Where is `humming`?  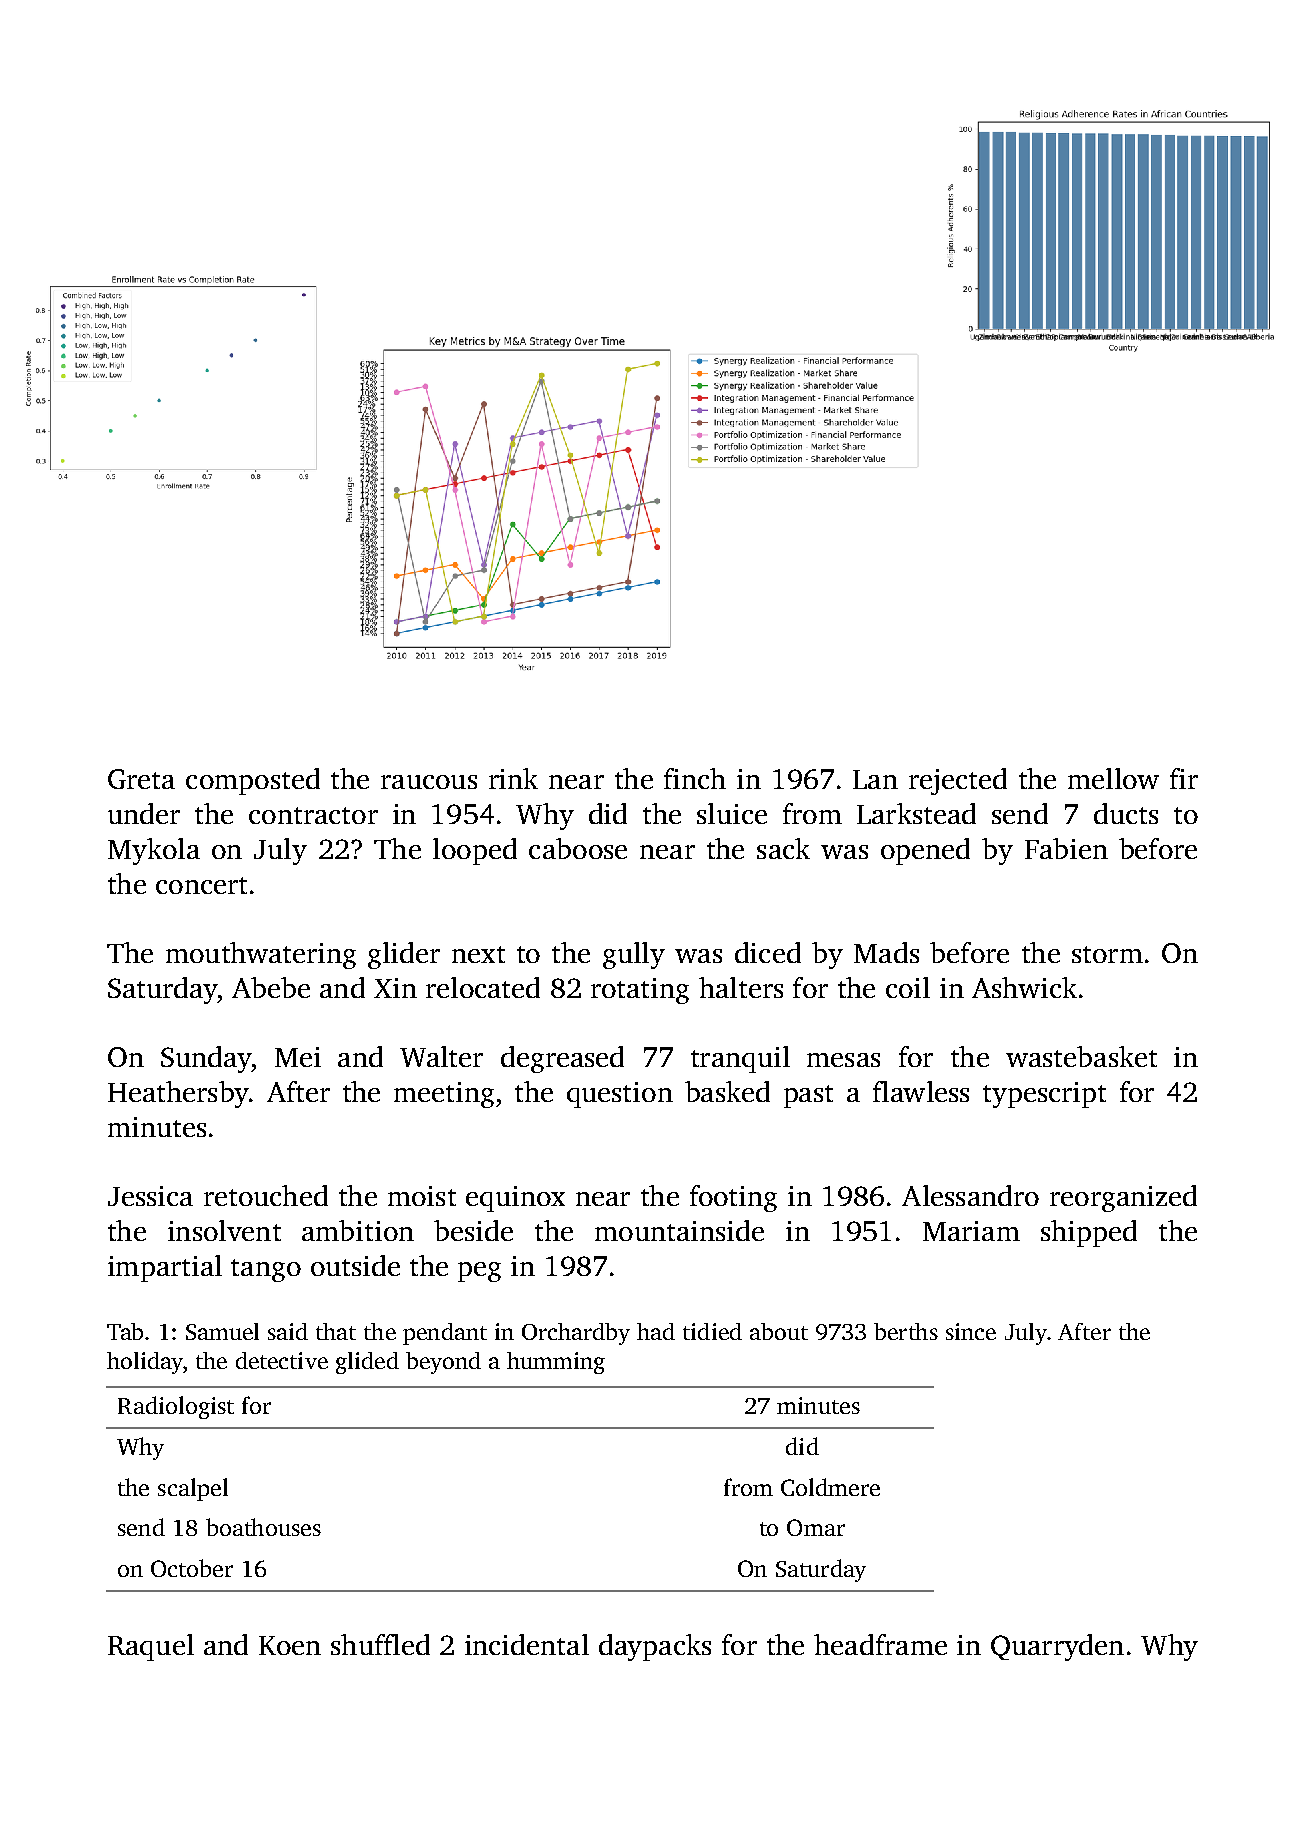
humming is located at coordinates (556, 1363).
